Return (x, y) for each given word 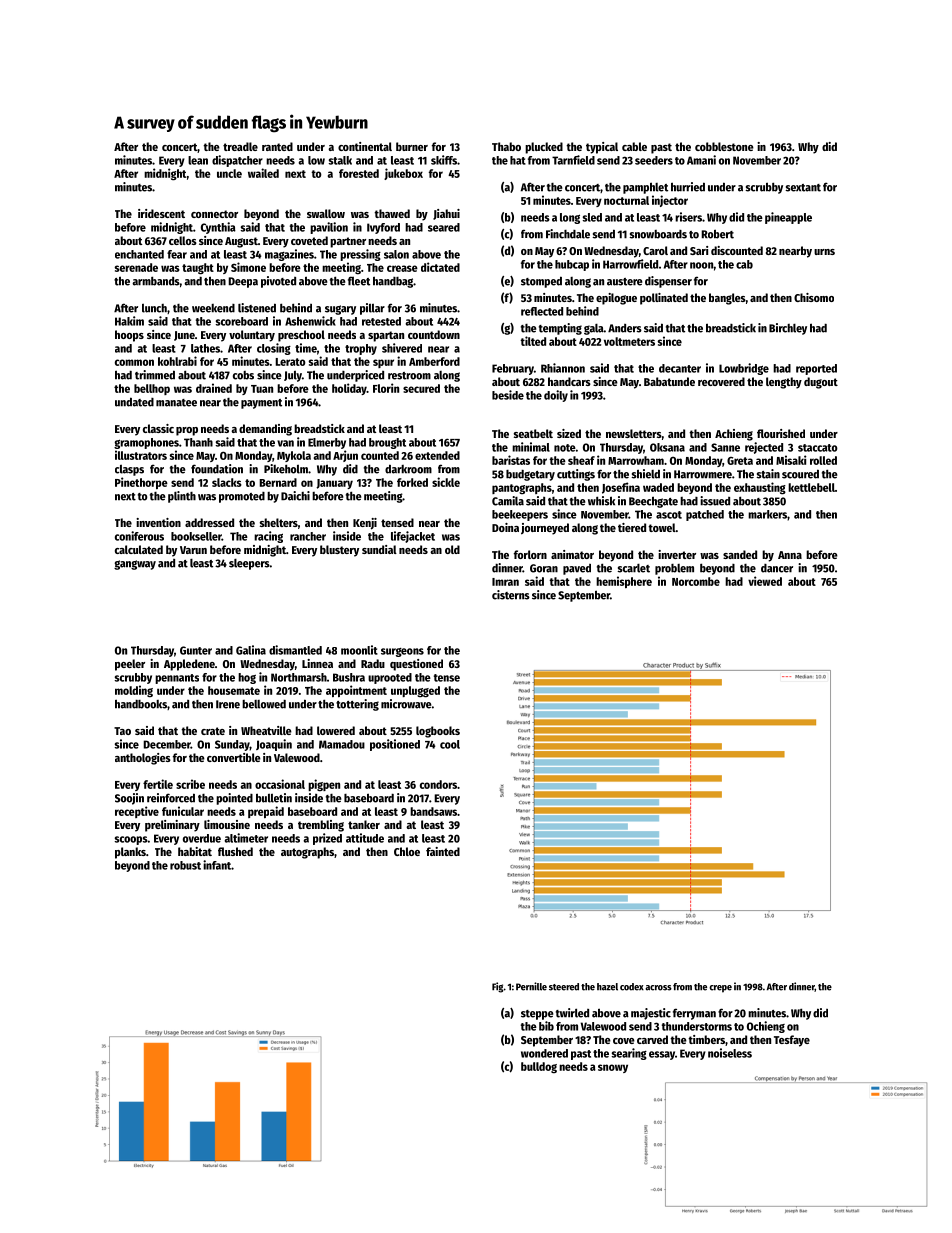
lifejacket (413, 537)
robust (185, 865)
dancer (777, 568)
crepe (720, 989)
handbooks (141, 704)
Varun (193, 550)
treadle (240, 146)
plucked (544, 148)
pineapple (788, 218)
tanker (364, 824)
